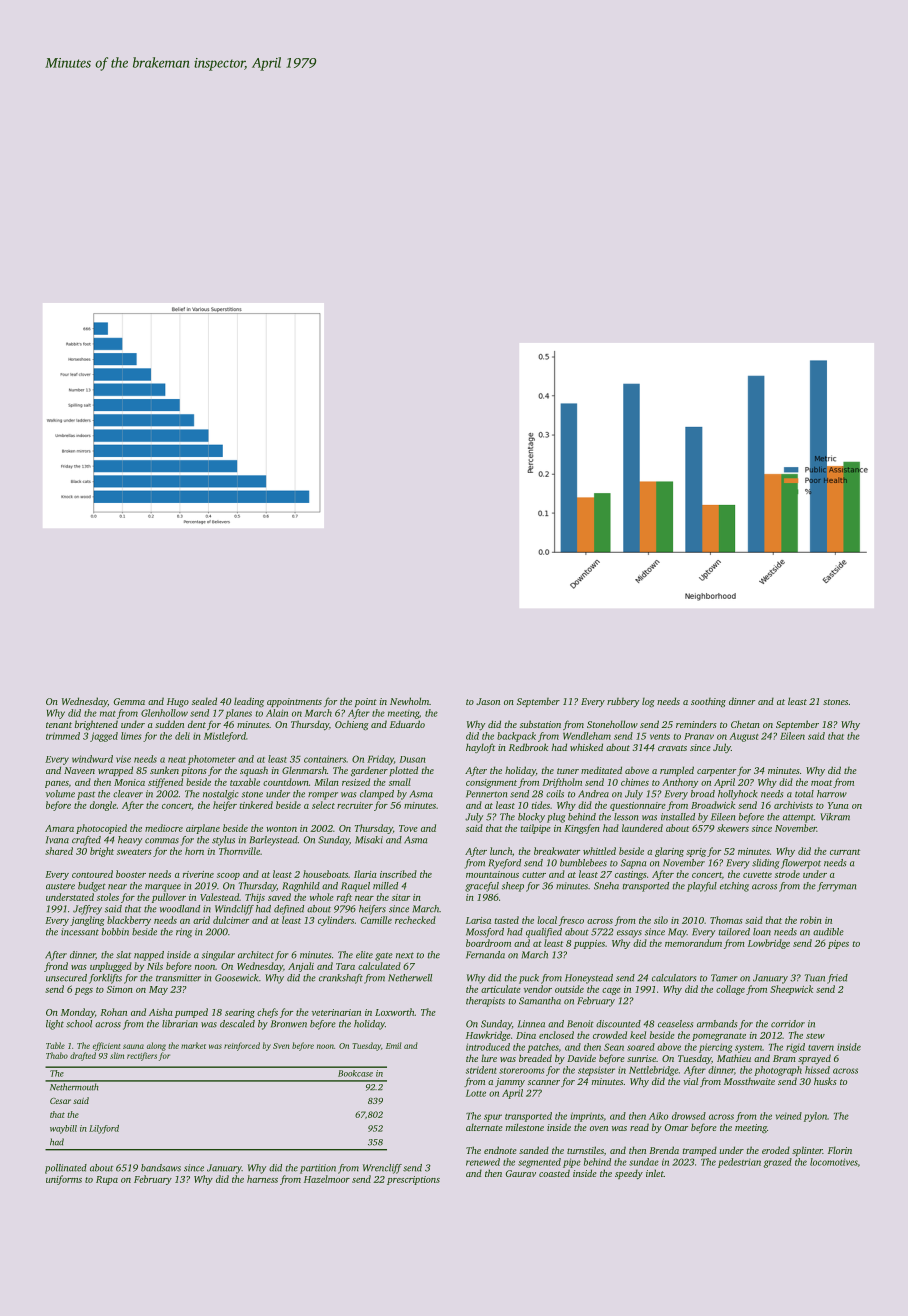  I want to click on Nettlebridge, so click(654, 1071).
